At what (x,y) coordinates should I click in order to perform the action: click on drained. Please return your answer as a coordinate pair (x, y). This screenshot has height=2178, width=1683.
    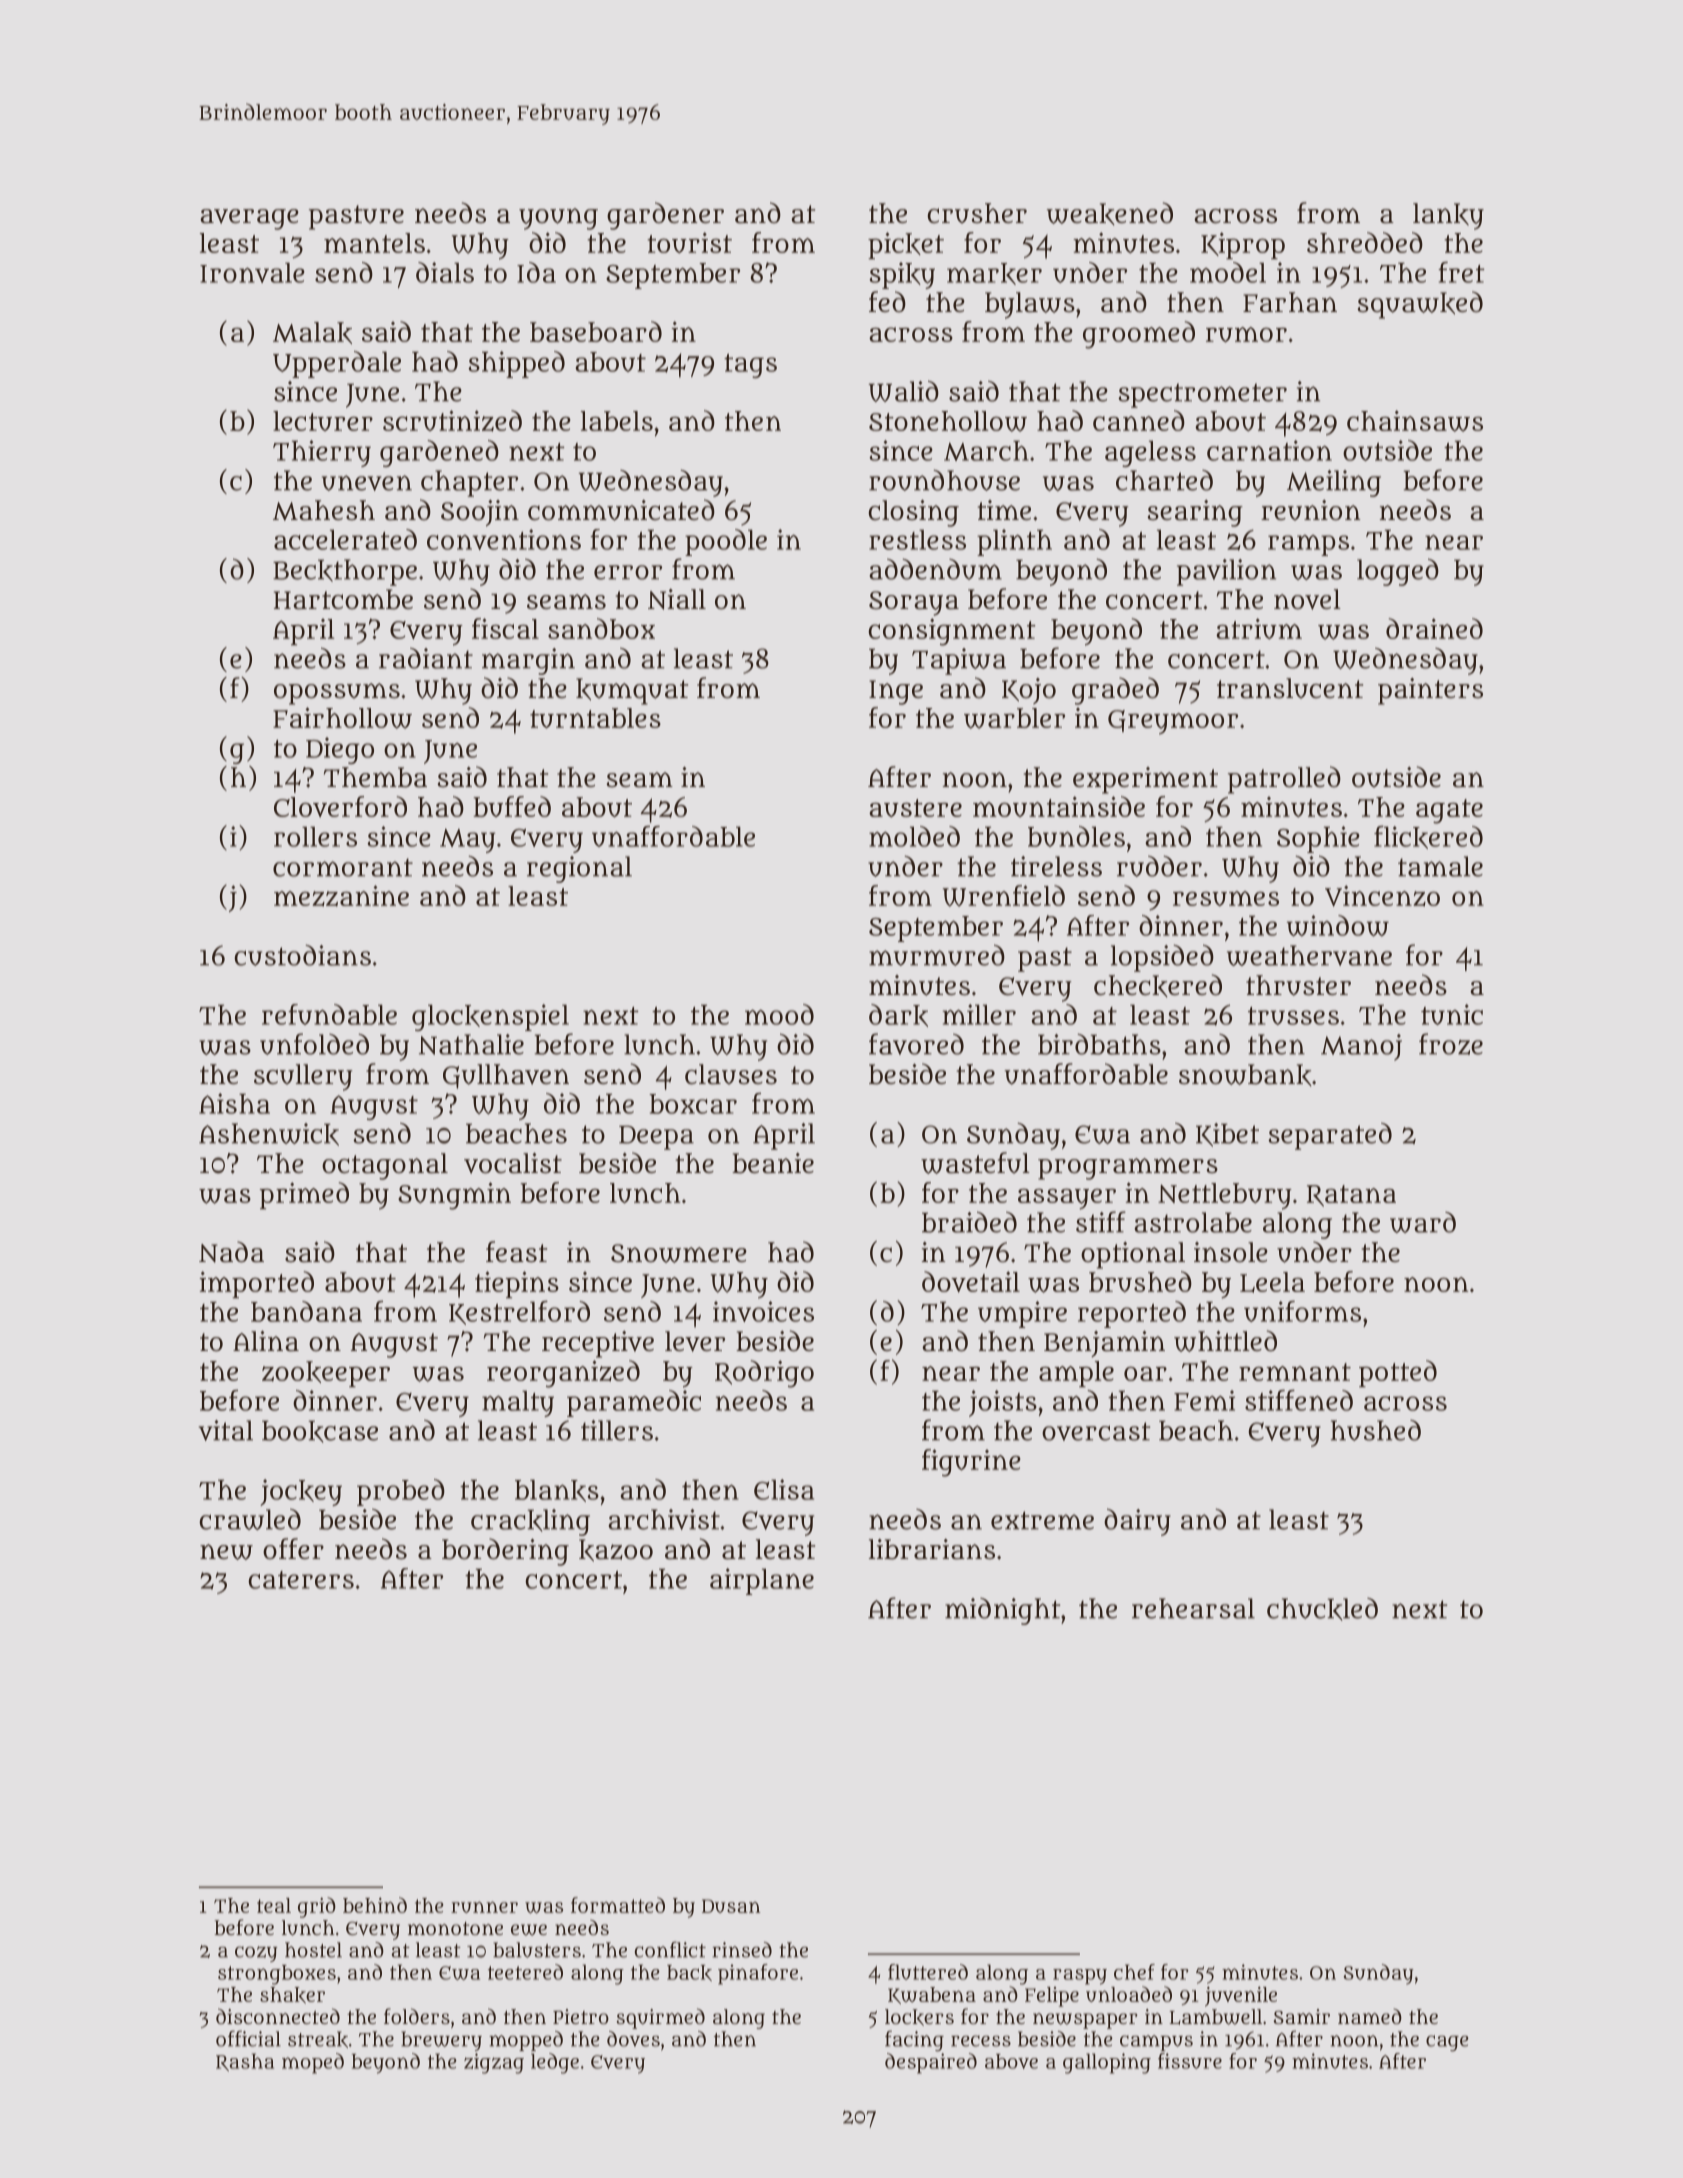
    Looking at the image, I should click on (1434, 628).
